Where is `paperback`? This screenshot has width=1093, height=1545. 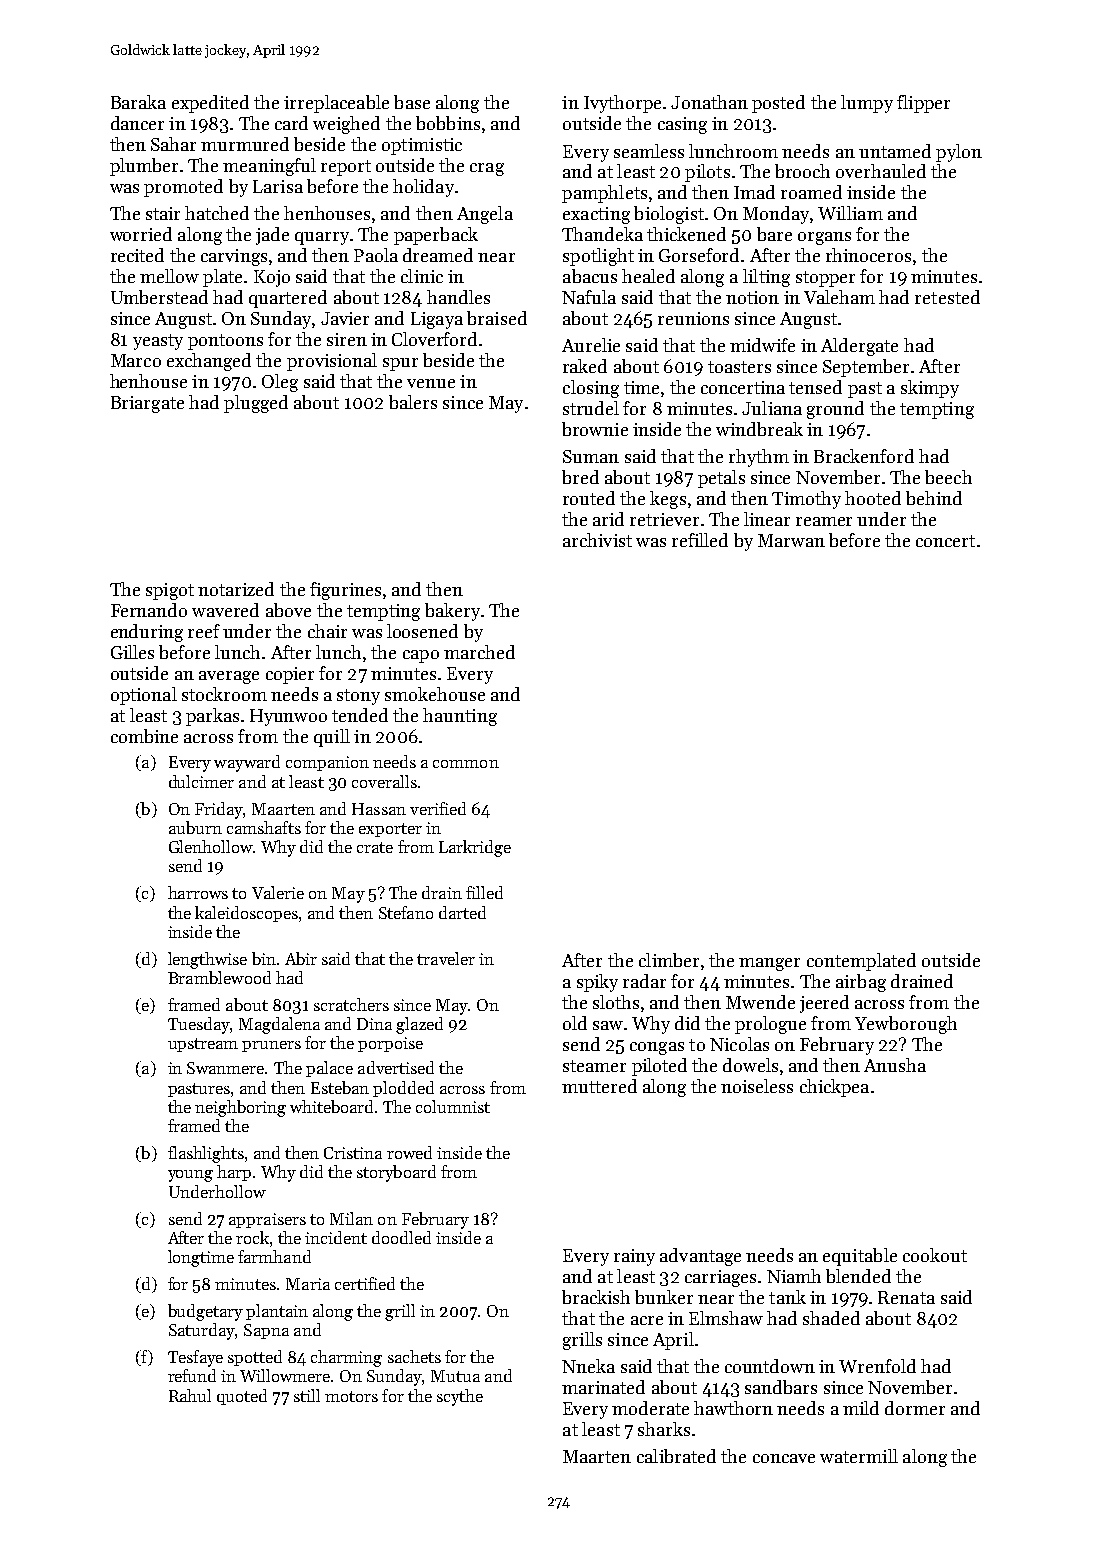 paperback is located at coordinates (436, 236).
